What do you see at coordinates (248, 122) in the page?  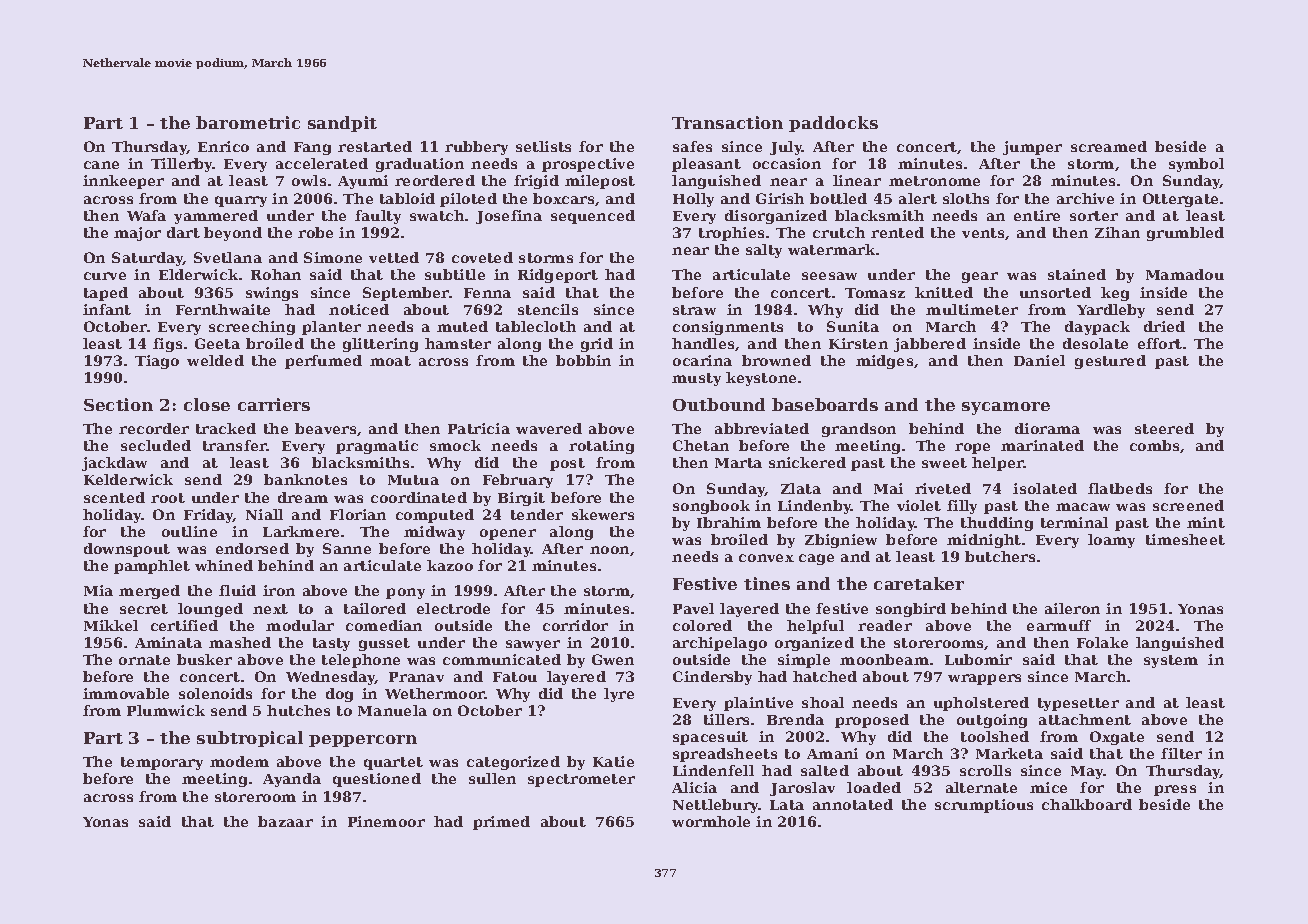 I see `barometric` at bounding box center [248, 122].
